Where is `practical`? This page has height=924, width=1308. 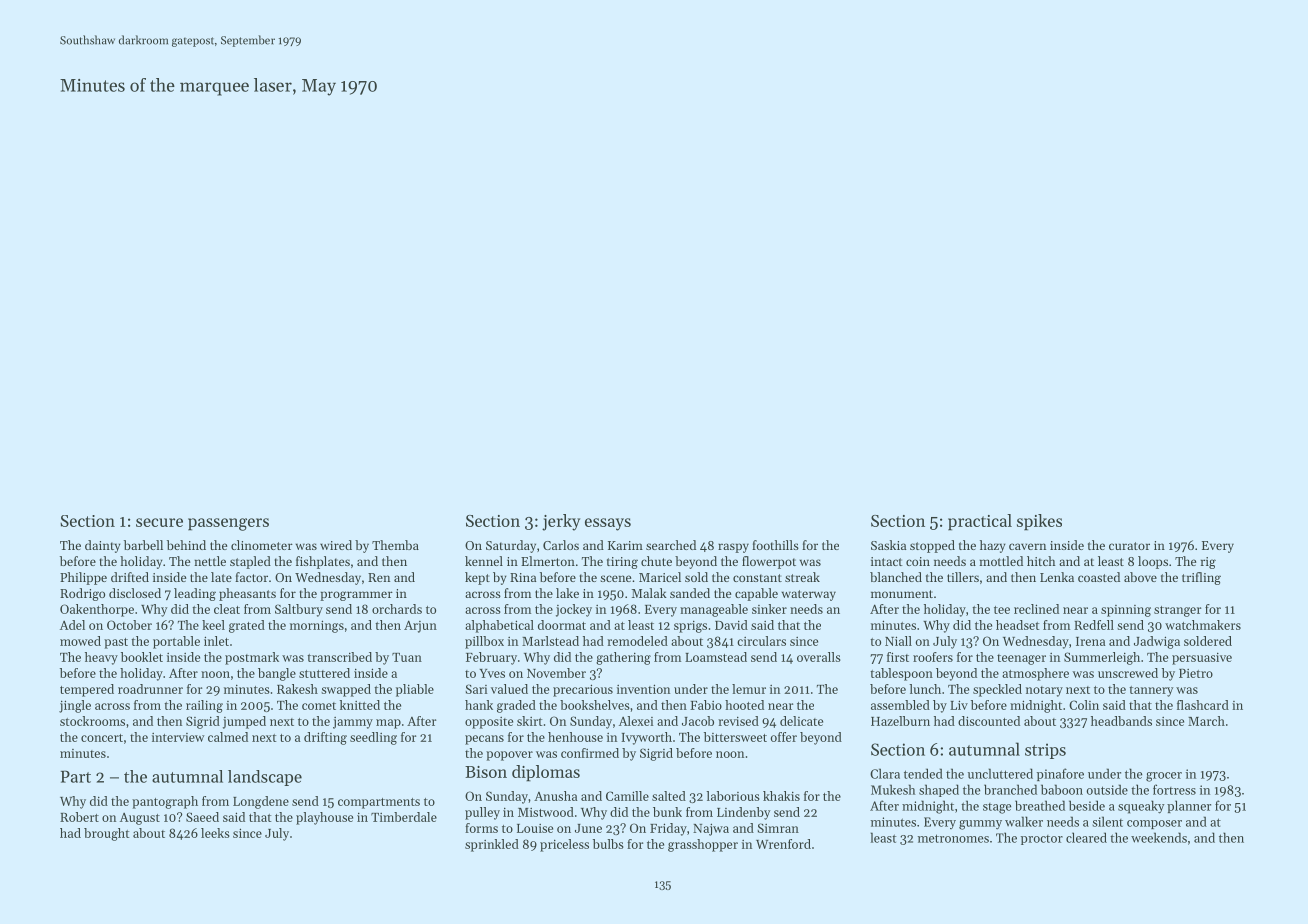
practical is located at coordinates (980, 522).
